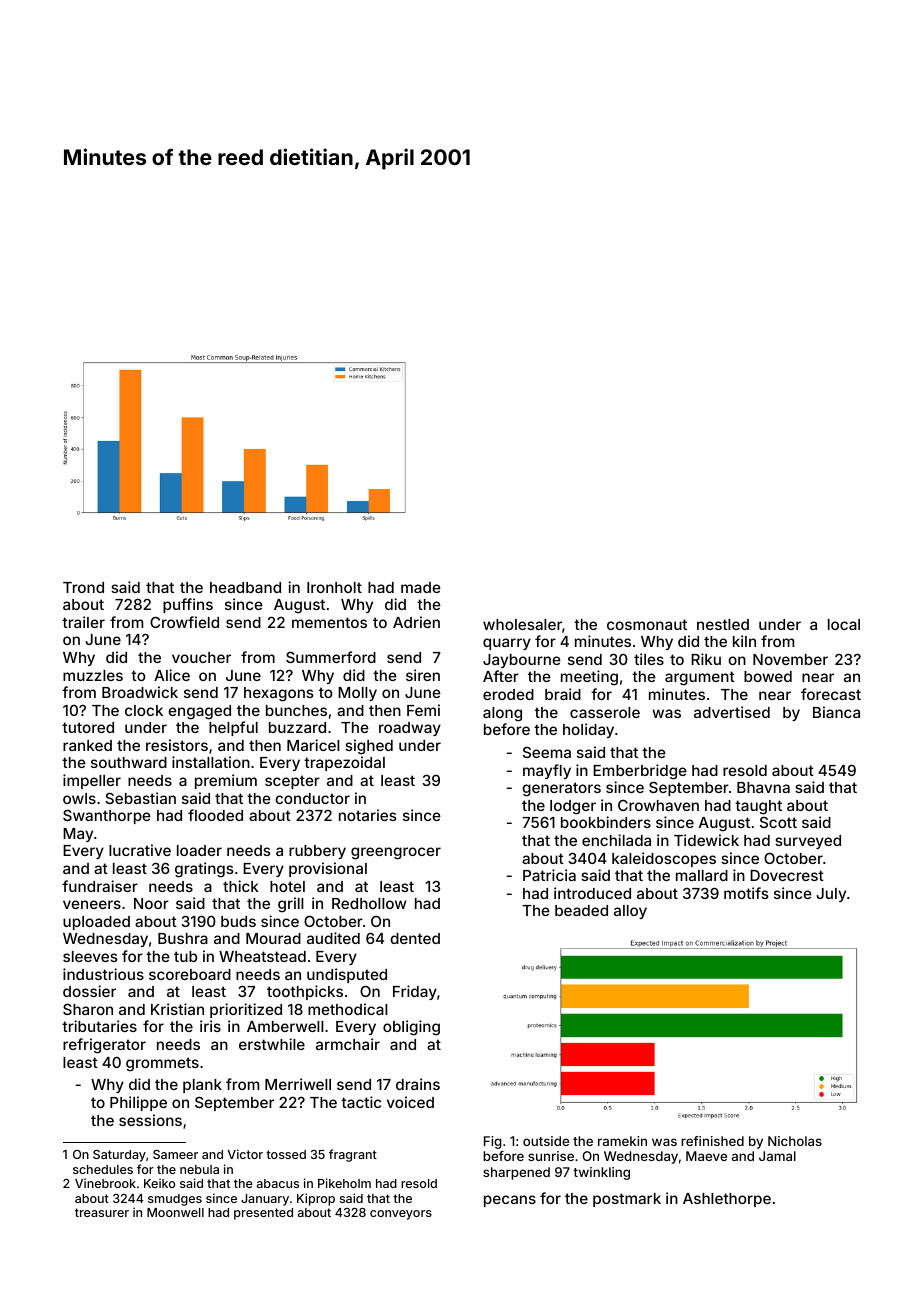 Image resolution: width=924 pixels, height=1314 pixels. What do you see at coordinates (415, 938) in the screenshot?
I see `dented` at bounding box center [415, 938].
